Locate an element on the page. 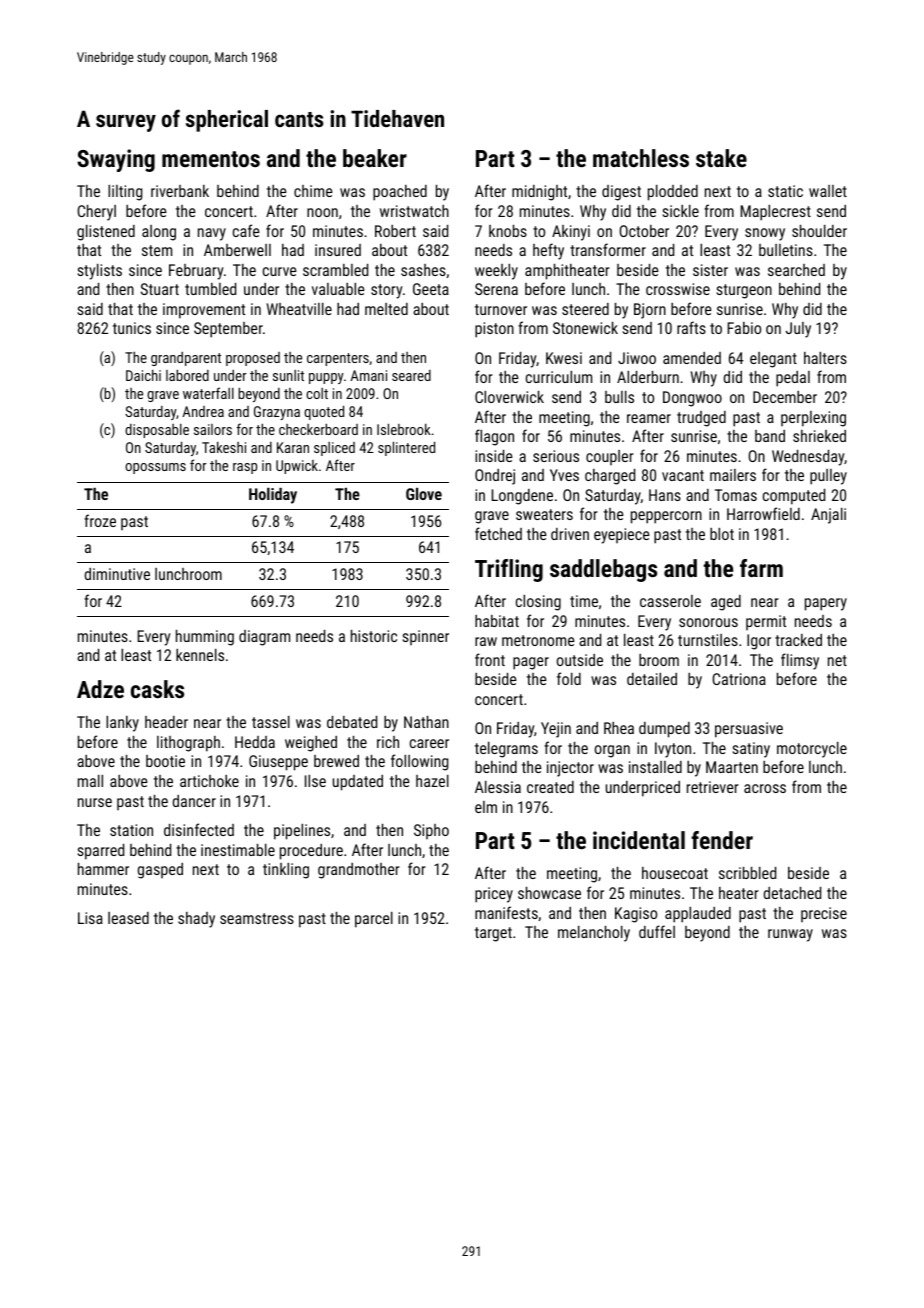 This document has width=924, height=1308. disposable is located at coordinates (157, 431).
